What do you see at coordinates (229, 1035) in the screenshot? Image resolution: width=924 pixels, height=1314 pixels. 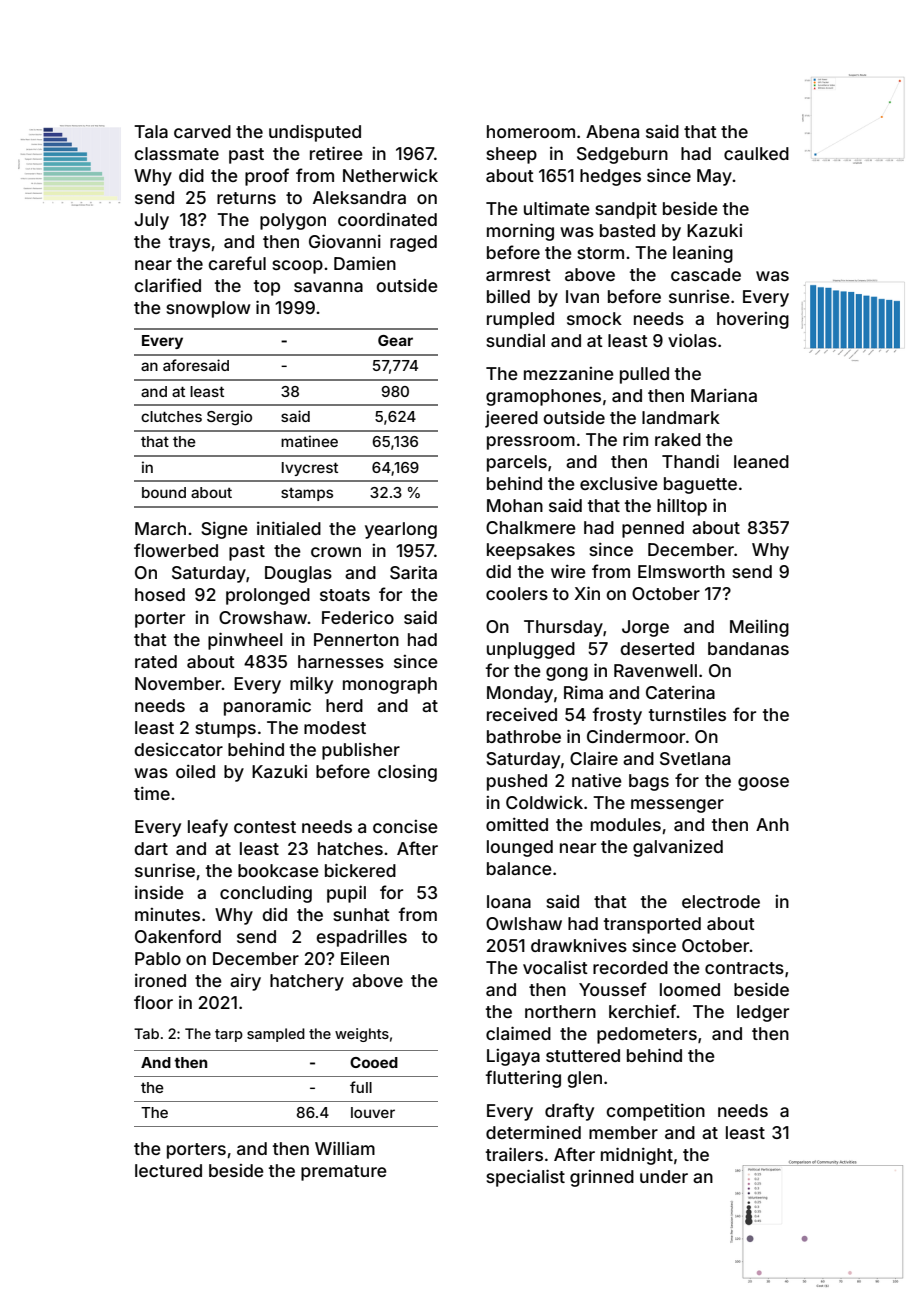 I see `tarp` at bounding box center [229, 1035].
